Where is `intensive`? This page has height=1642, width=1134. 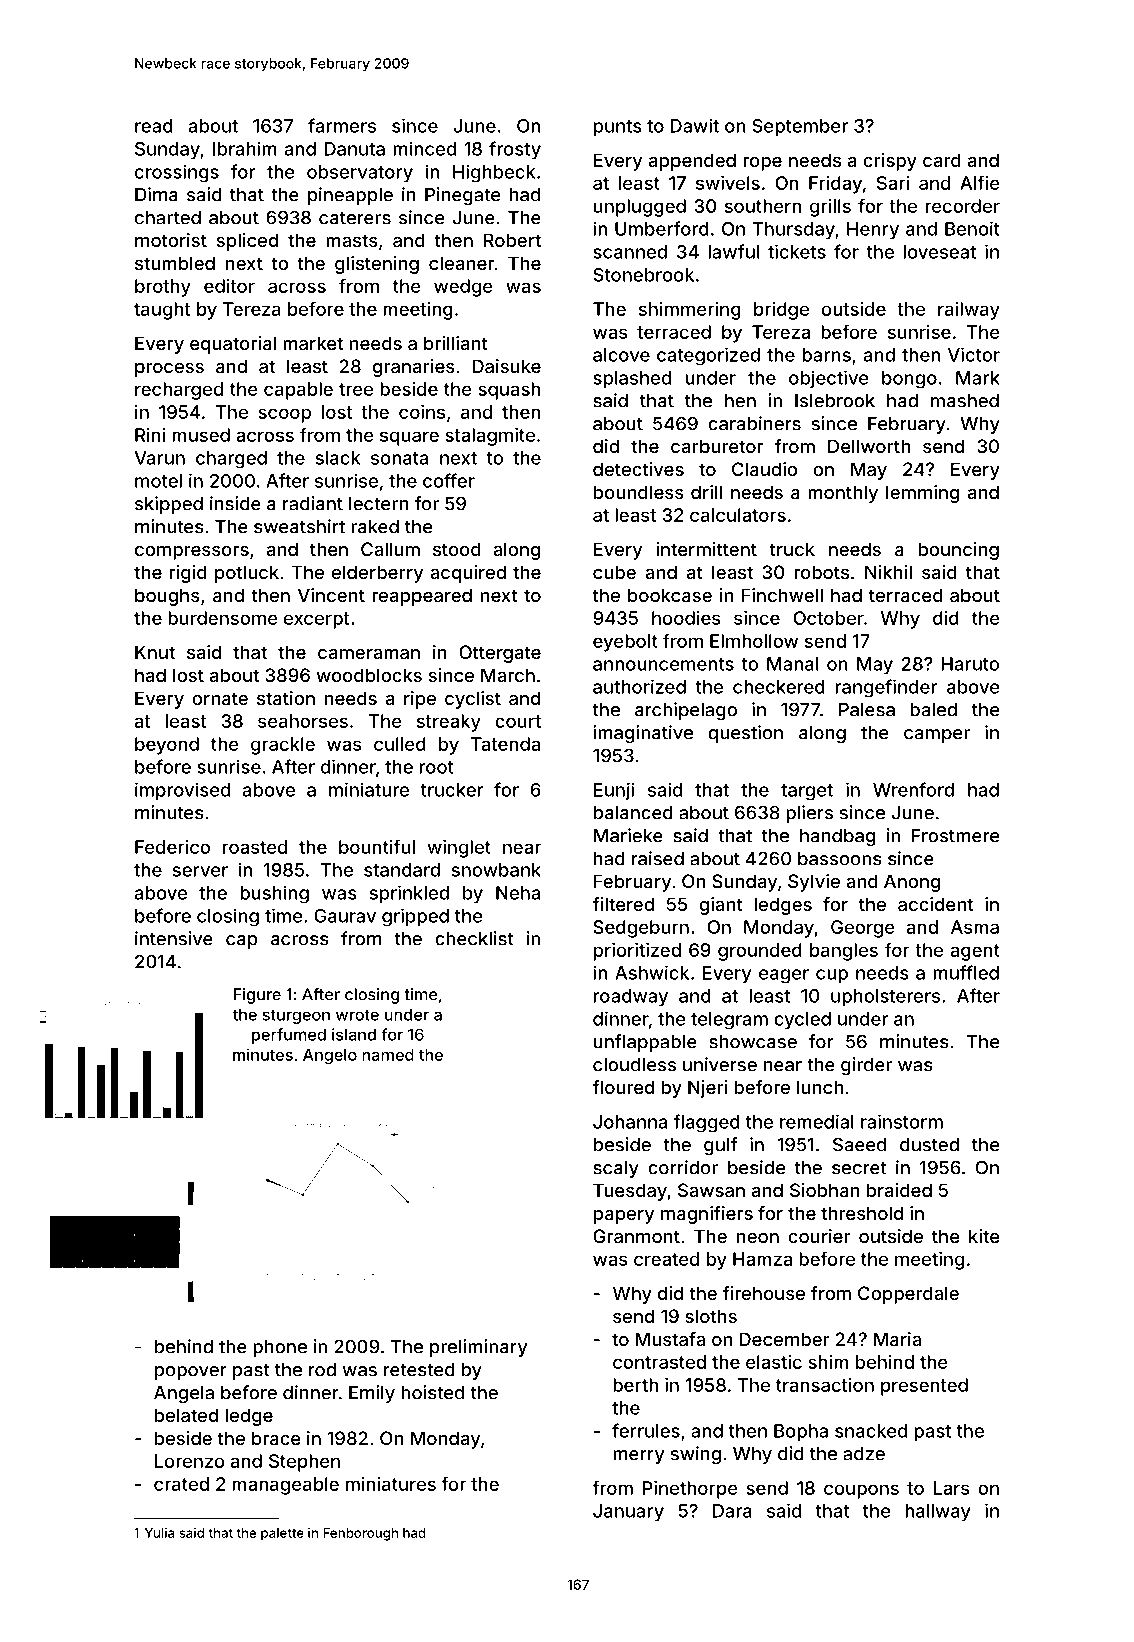
intensive is located at coordinates (174, 938).
